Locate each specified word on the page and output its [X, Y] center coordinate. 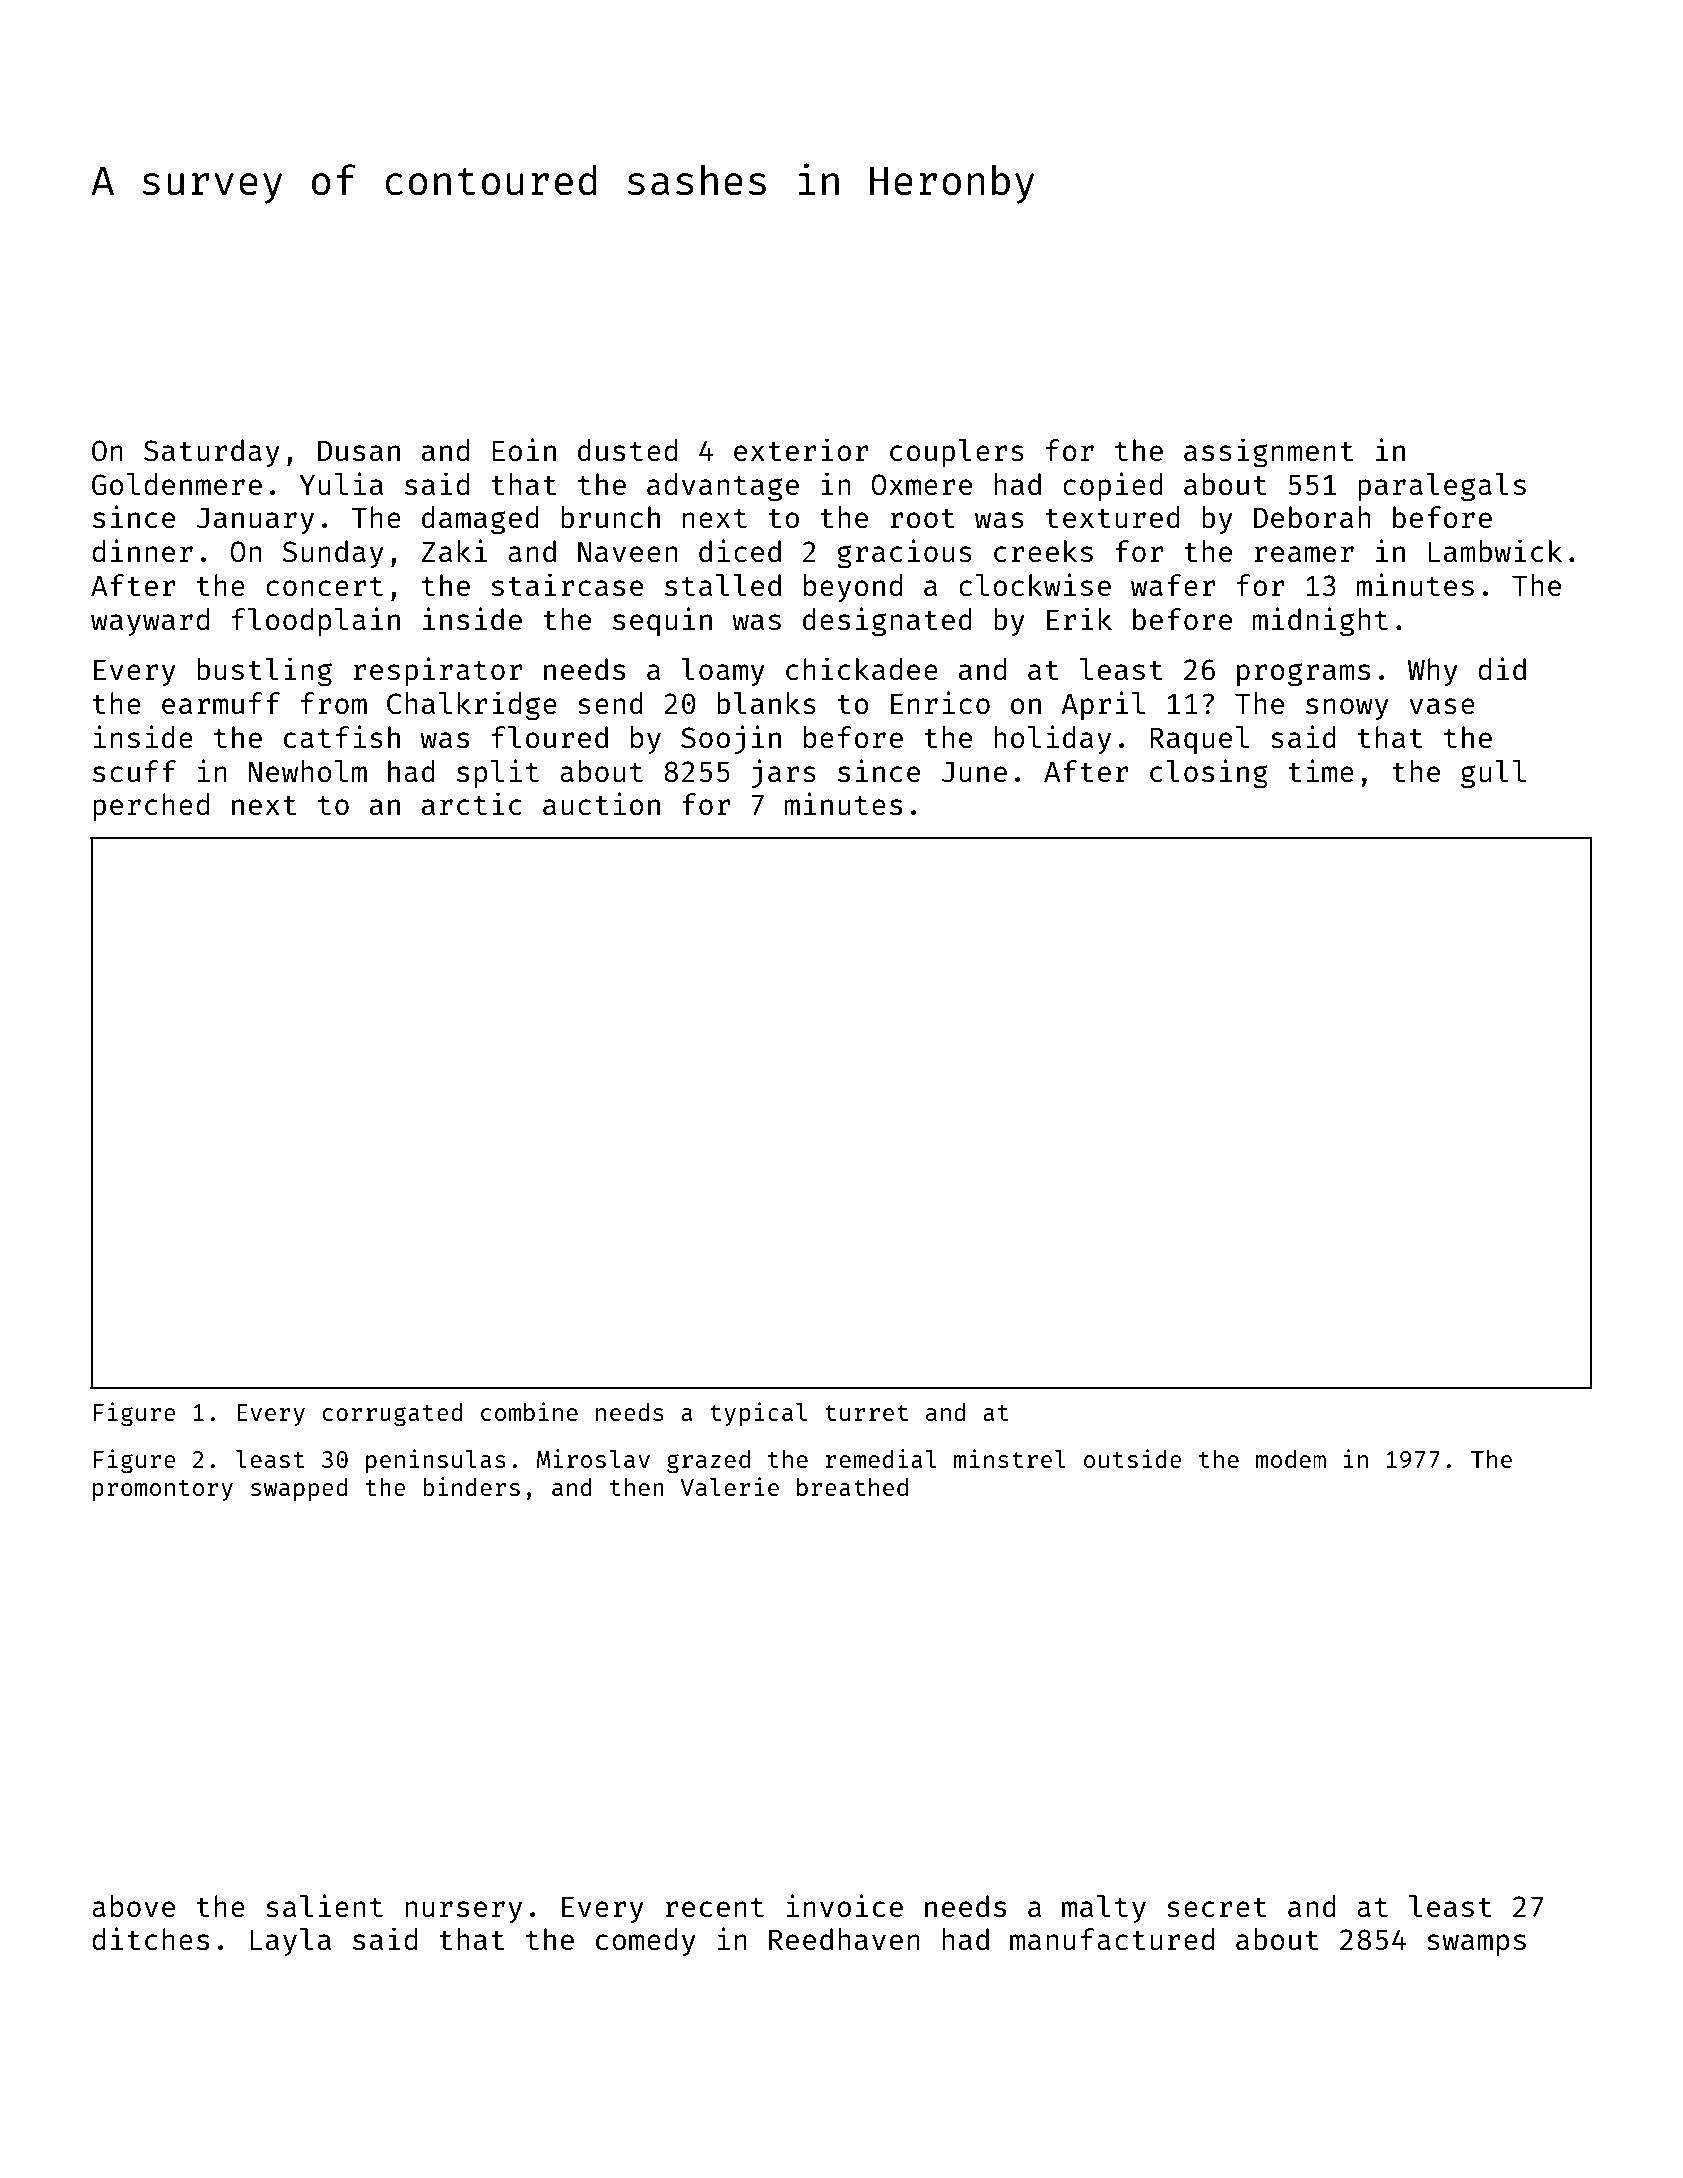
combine [529, 1411]
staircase [567, 584]
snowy [1347, 709]
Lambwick [1495, 550]
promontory [163, 1490]
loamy [723, 672]
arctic [472, 803]
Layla [290, 1942]
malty [1104, 1909]
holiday [1052, 739]
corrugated [392, 1415]
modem [1291, 1459]
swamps [1476, 1945]
